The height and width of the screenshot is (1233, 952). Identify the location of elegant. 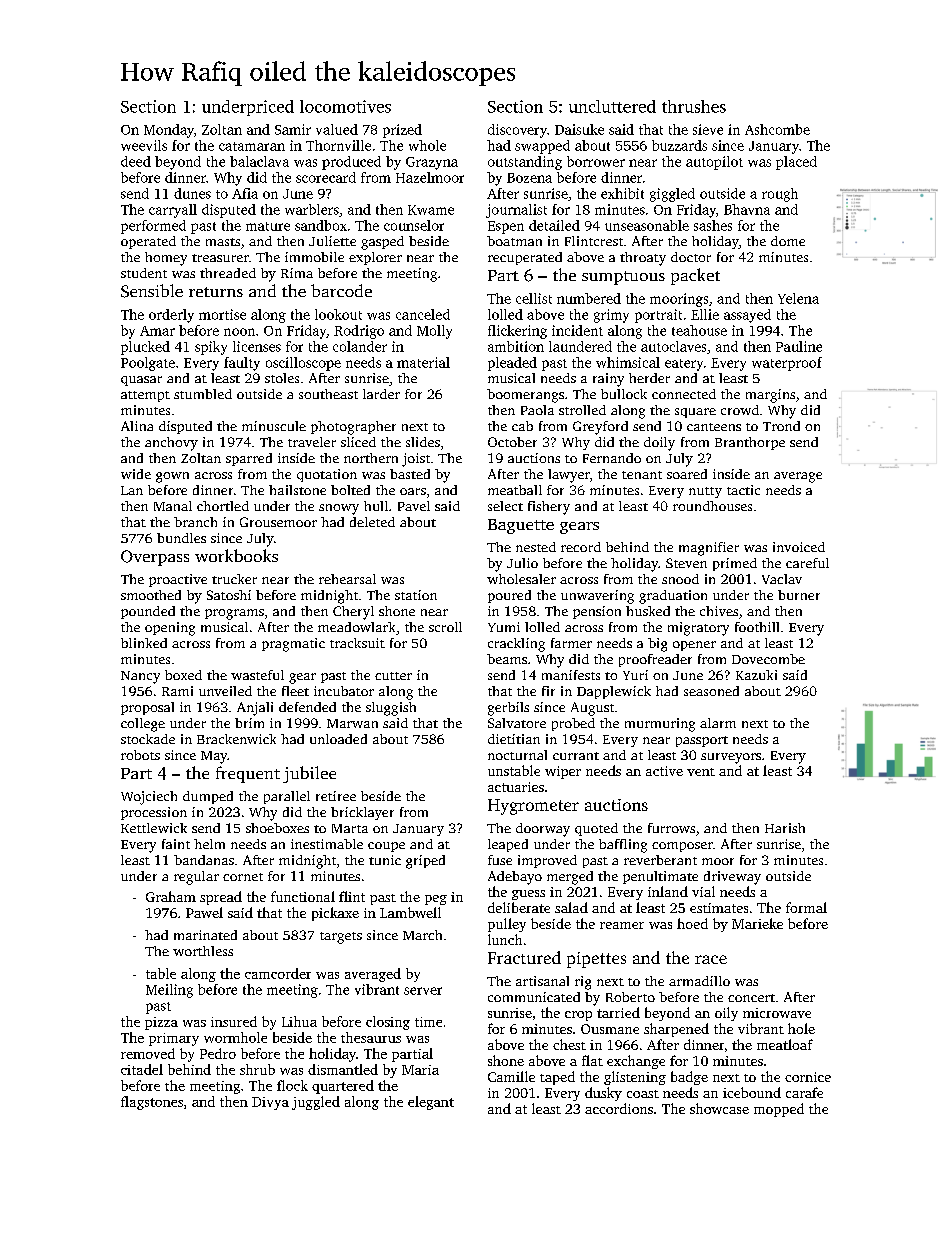
(431, 1103).
